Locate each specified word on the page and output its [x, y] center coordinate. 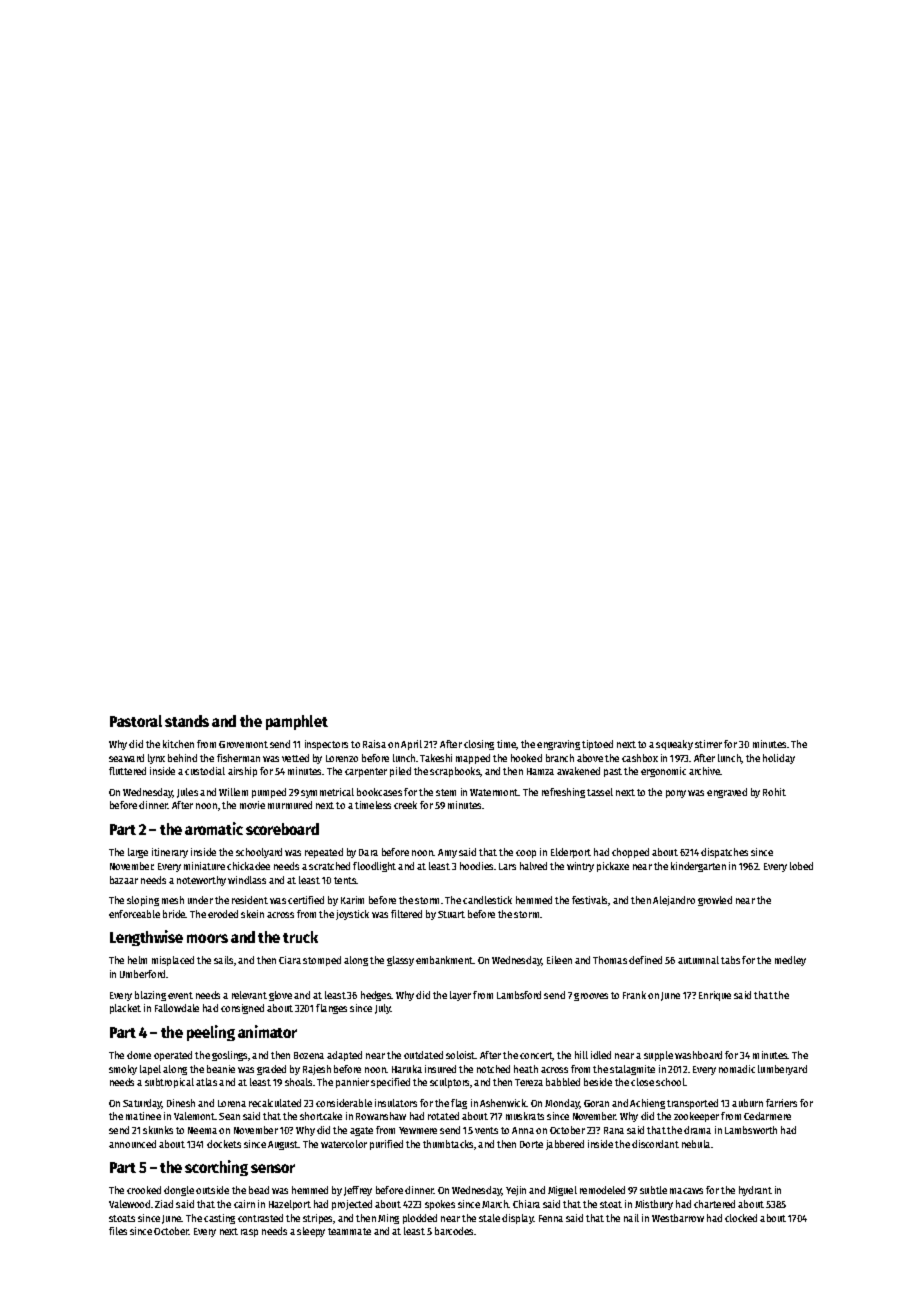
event [180, 995]
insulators [396, 1103]
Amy [447, 853]
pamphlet [297, 722]
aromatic [214, 828]
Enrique [715, 996]
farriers [781, 1103]
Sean [229, 1116]
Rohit [774, 792]
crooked [144, 1190]
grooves [591, 997]
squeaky [674, 745]
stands [187, 721]
